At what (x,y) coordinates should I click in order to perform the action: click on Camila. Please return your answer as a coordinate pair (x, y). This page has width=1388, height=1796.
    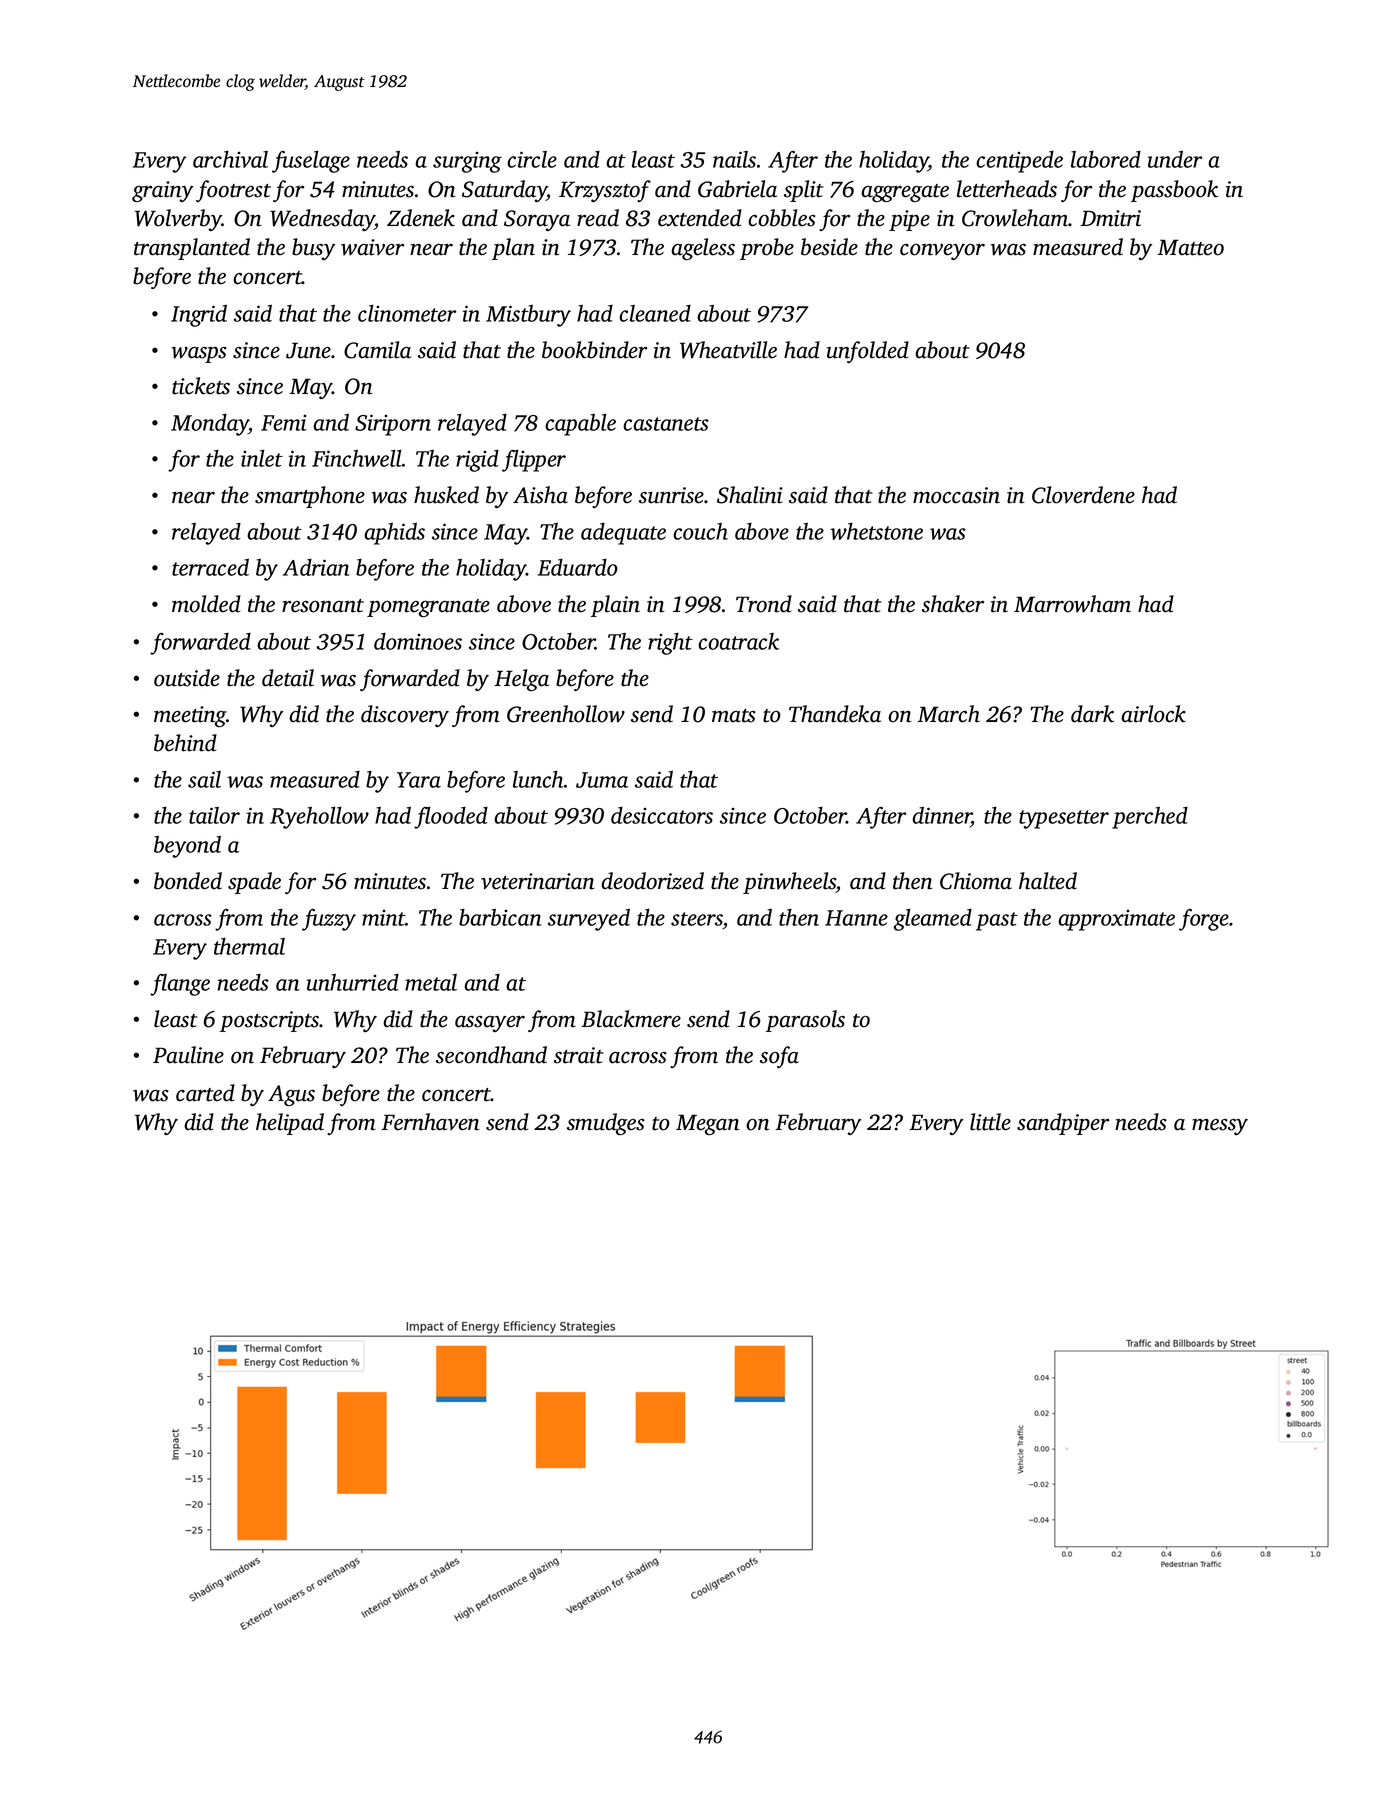
    Looking at the image, I should click on (377, 350).
